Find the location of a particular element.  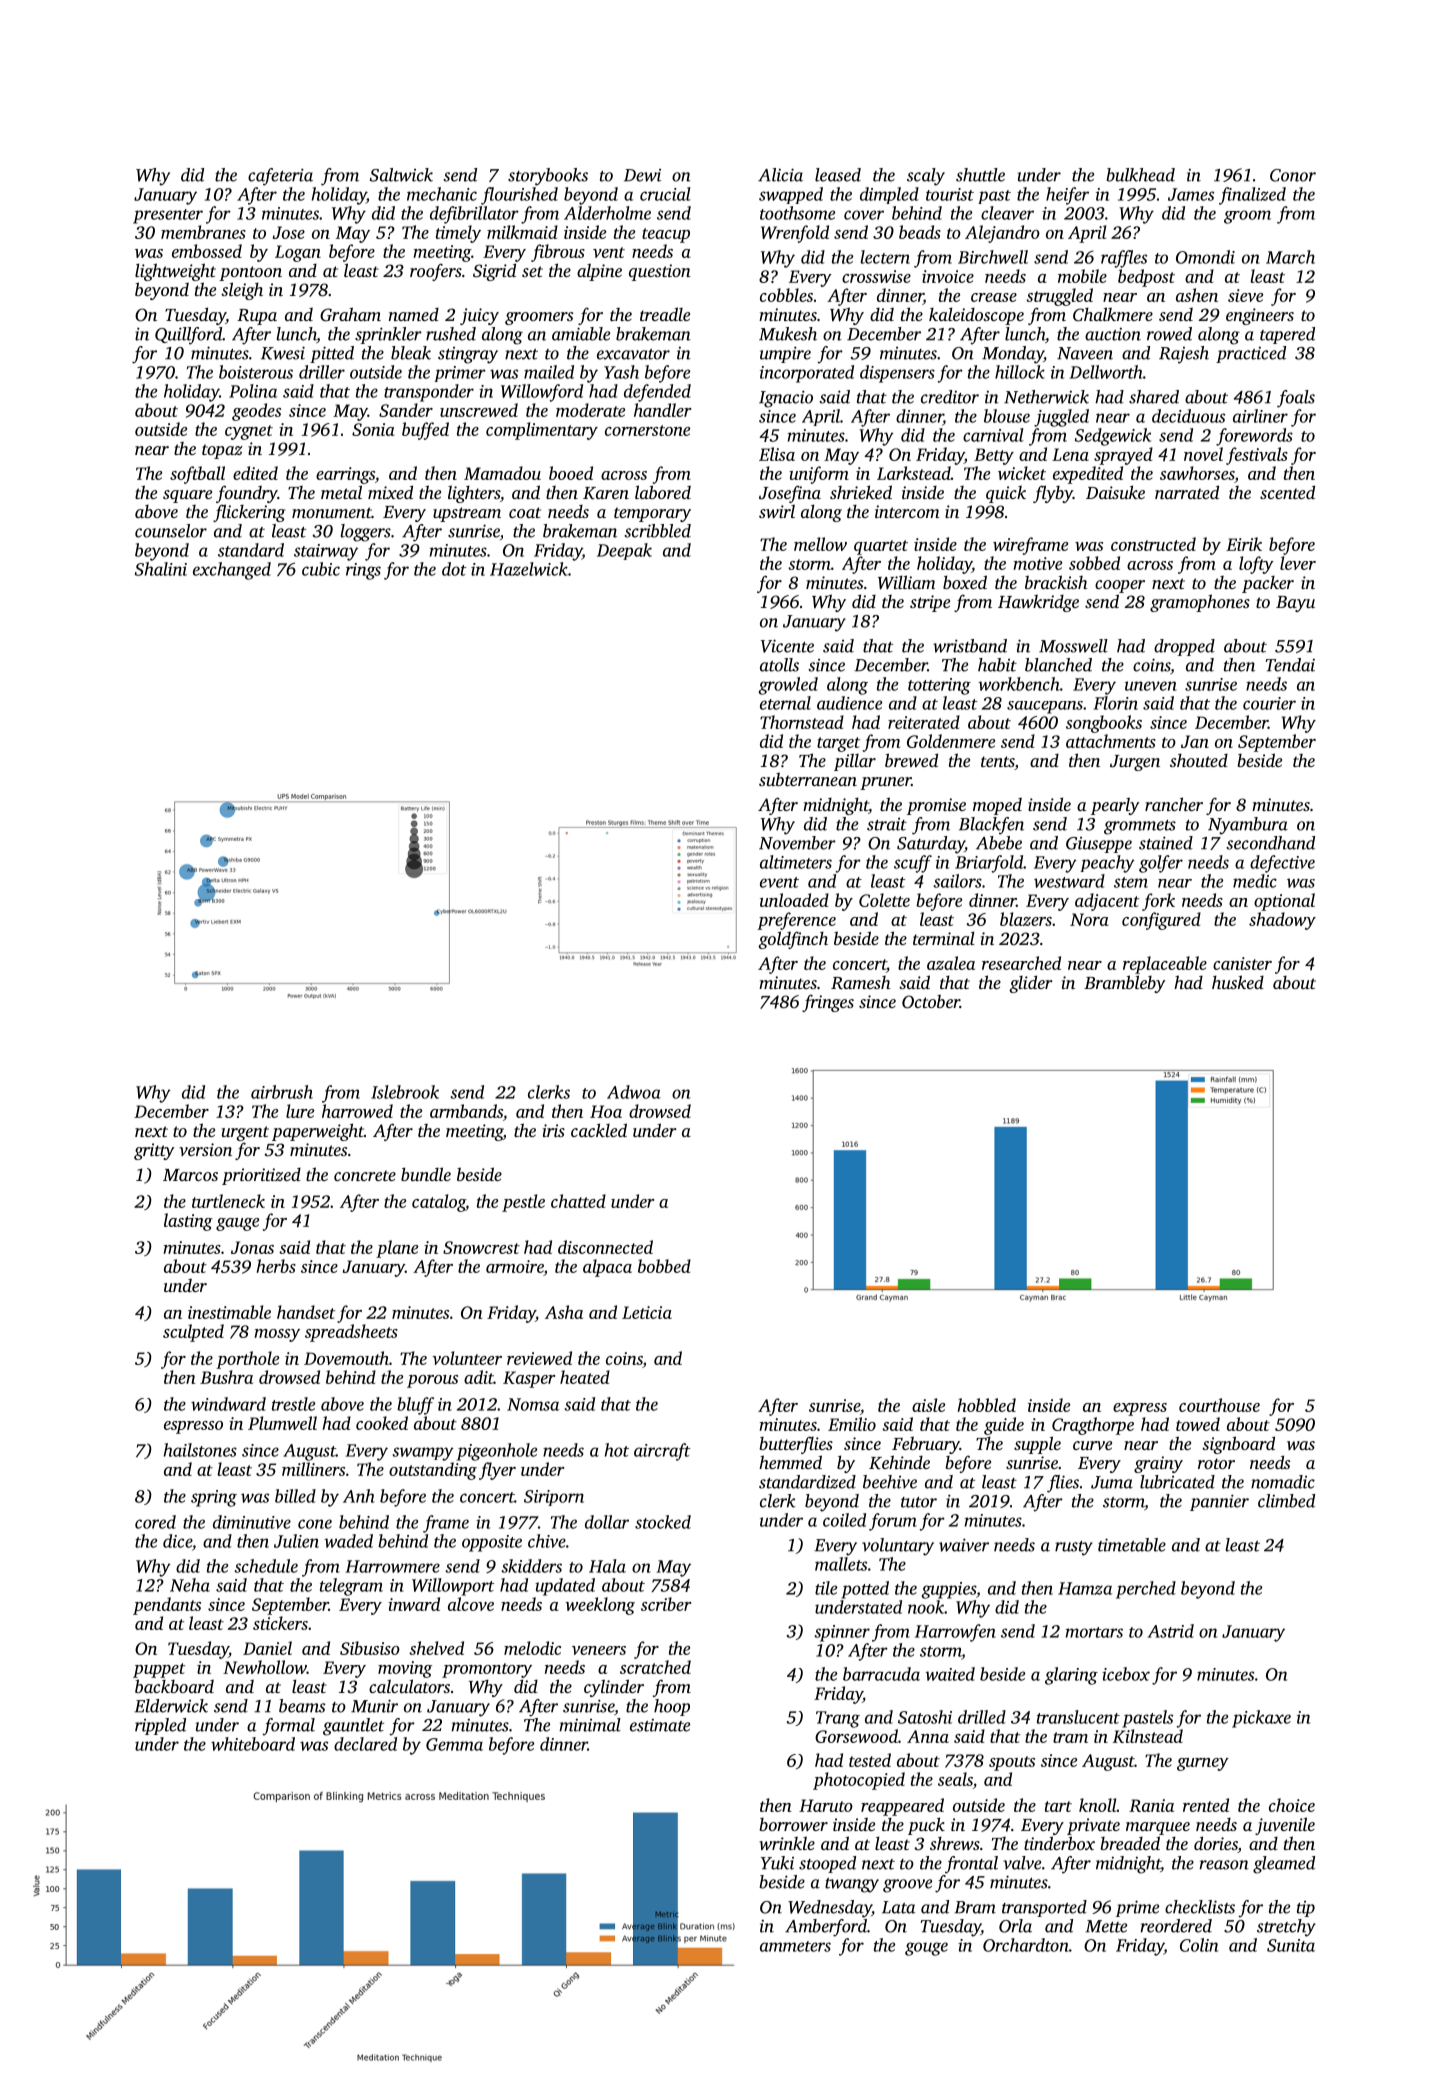

towed is located at coordinates (1198, 1424).
